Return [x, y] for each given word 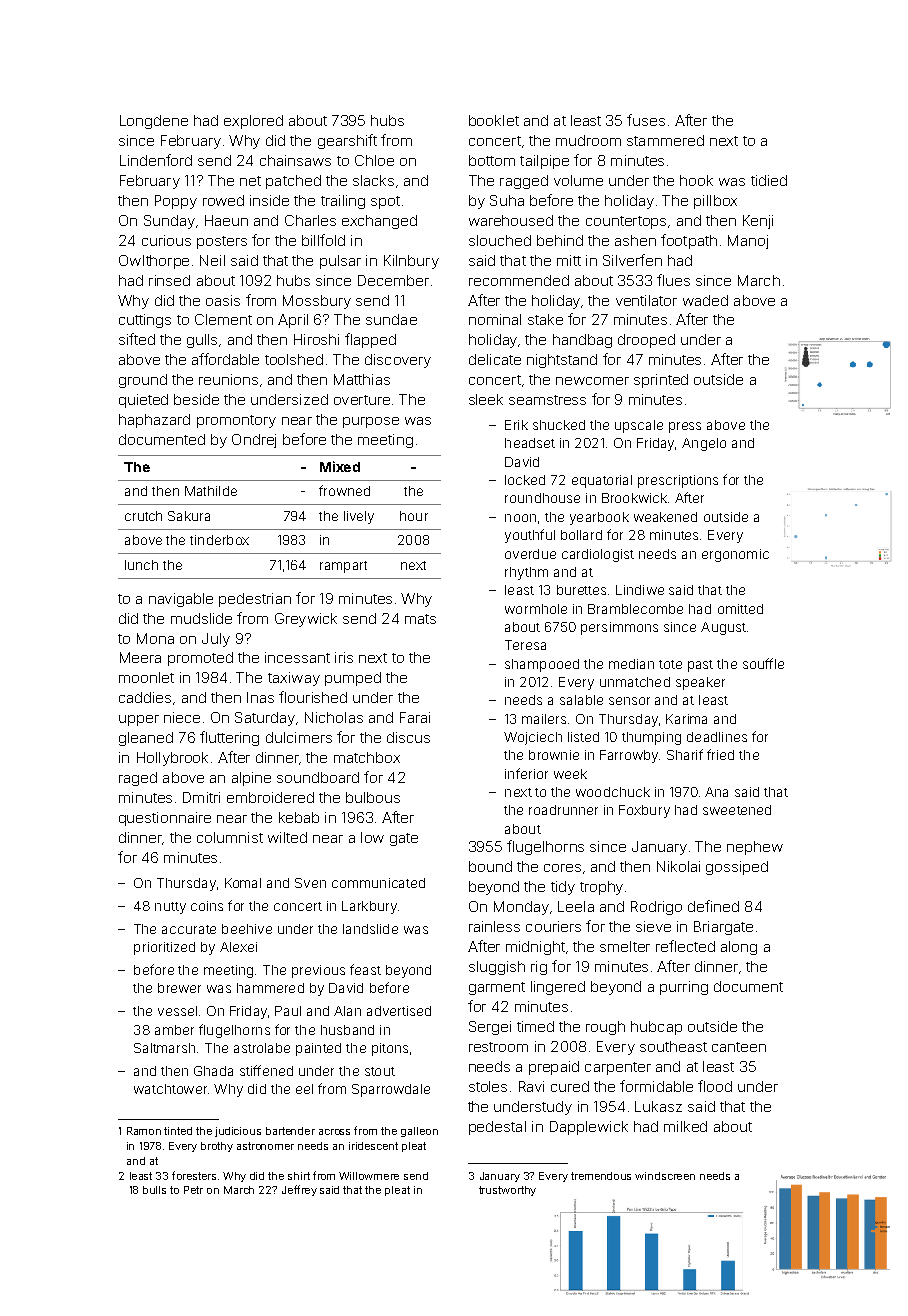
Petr [193, 1190]
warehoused [511, 220]
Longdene [154, 122]
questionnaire [165, 819]
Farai [415, 717]
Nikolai [678, 866]
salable [581, 700]
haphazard [154, 421]
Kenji [758, 222]
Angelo [704, 444]
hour [414, 516]
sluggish [497, 968]
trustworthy [507, 1191]
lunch [141, 565]
